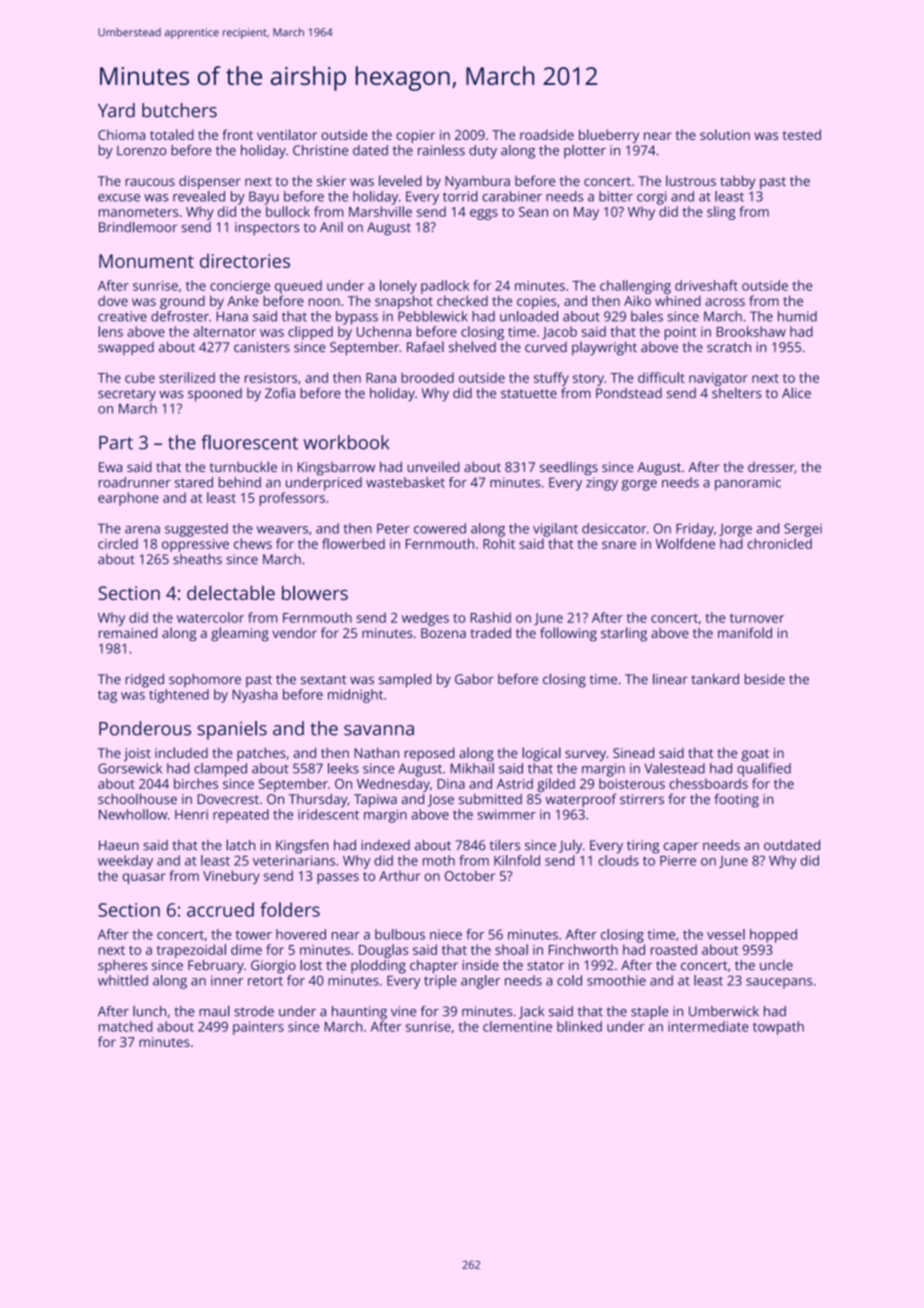  Describe the element at coordinates (240, 634) in the screenshot. I see `gleaming` at that location.
